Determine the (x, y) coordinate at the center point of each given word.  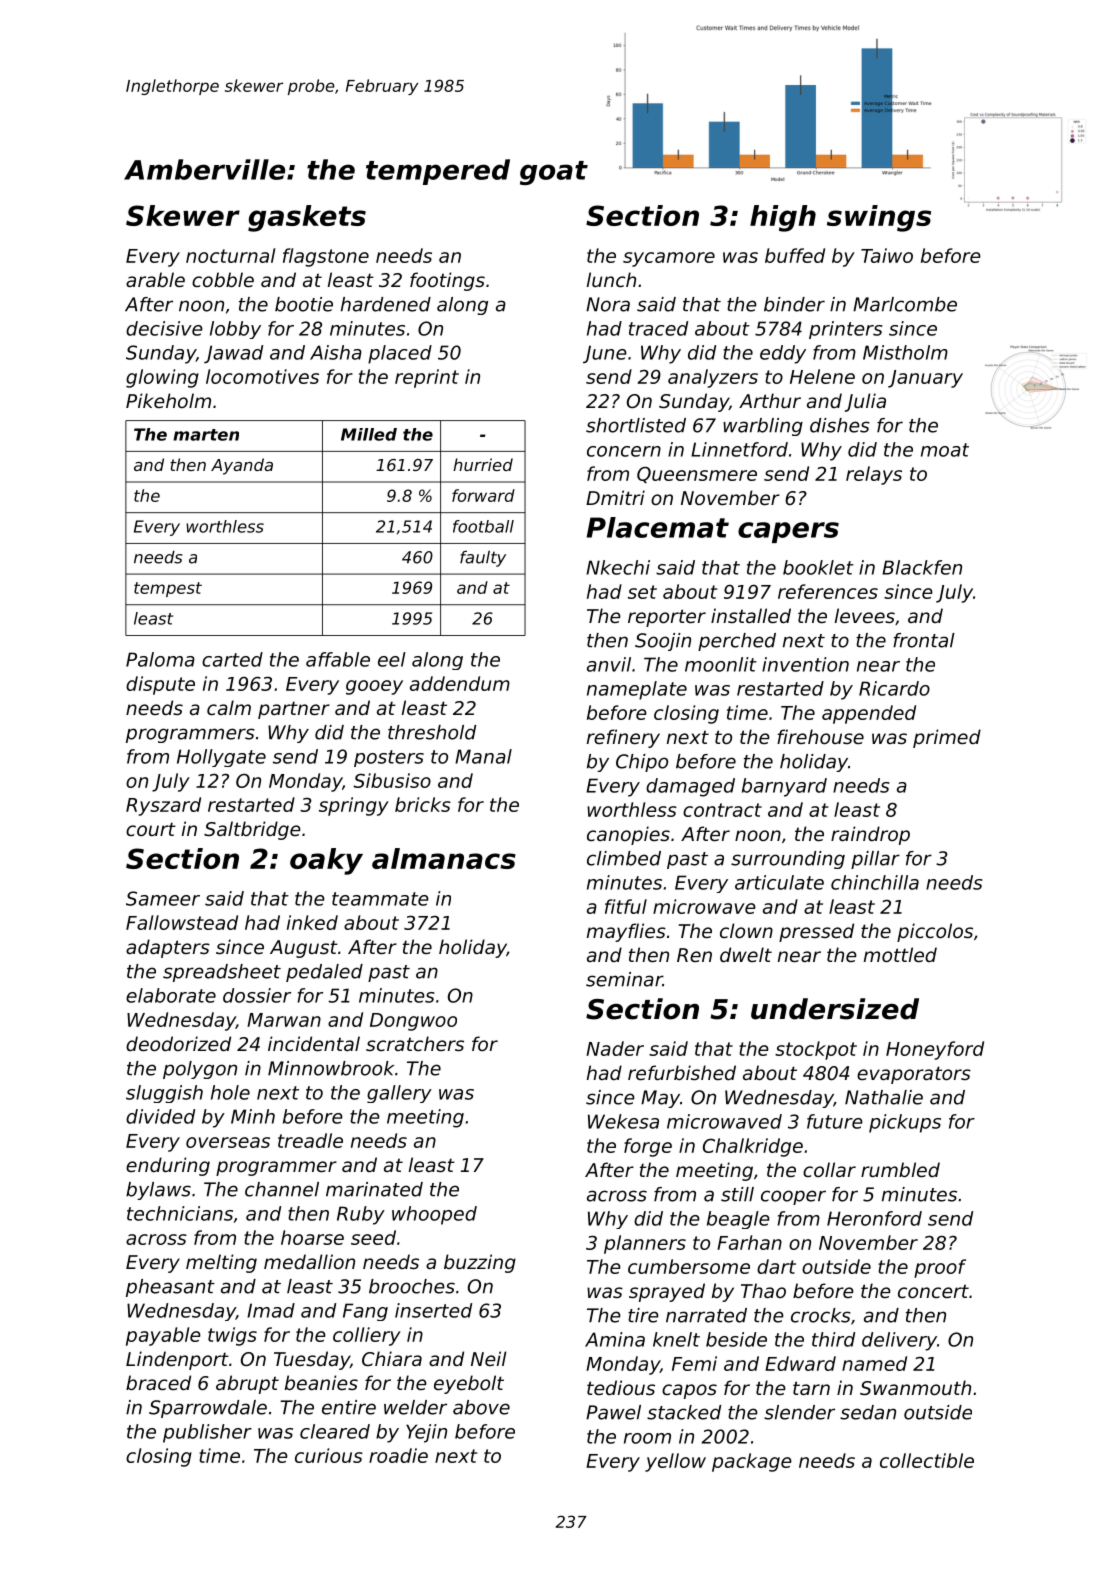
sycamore (669, 259)
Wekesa (623, 1121)
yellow (675, 1462)
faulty (483, 558)
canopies (628, 835)
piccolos (935, 932)
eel (392, 659)
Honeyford (935, 1050)
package (752, 1462)
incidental (314, 1043)
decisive (164, 328)
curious (329, 1455)
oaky (326, 861)
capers (788, 532)
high (783, 218)
